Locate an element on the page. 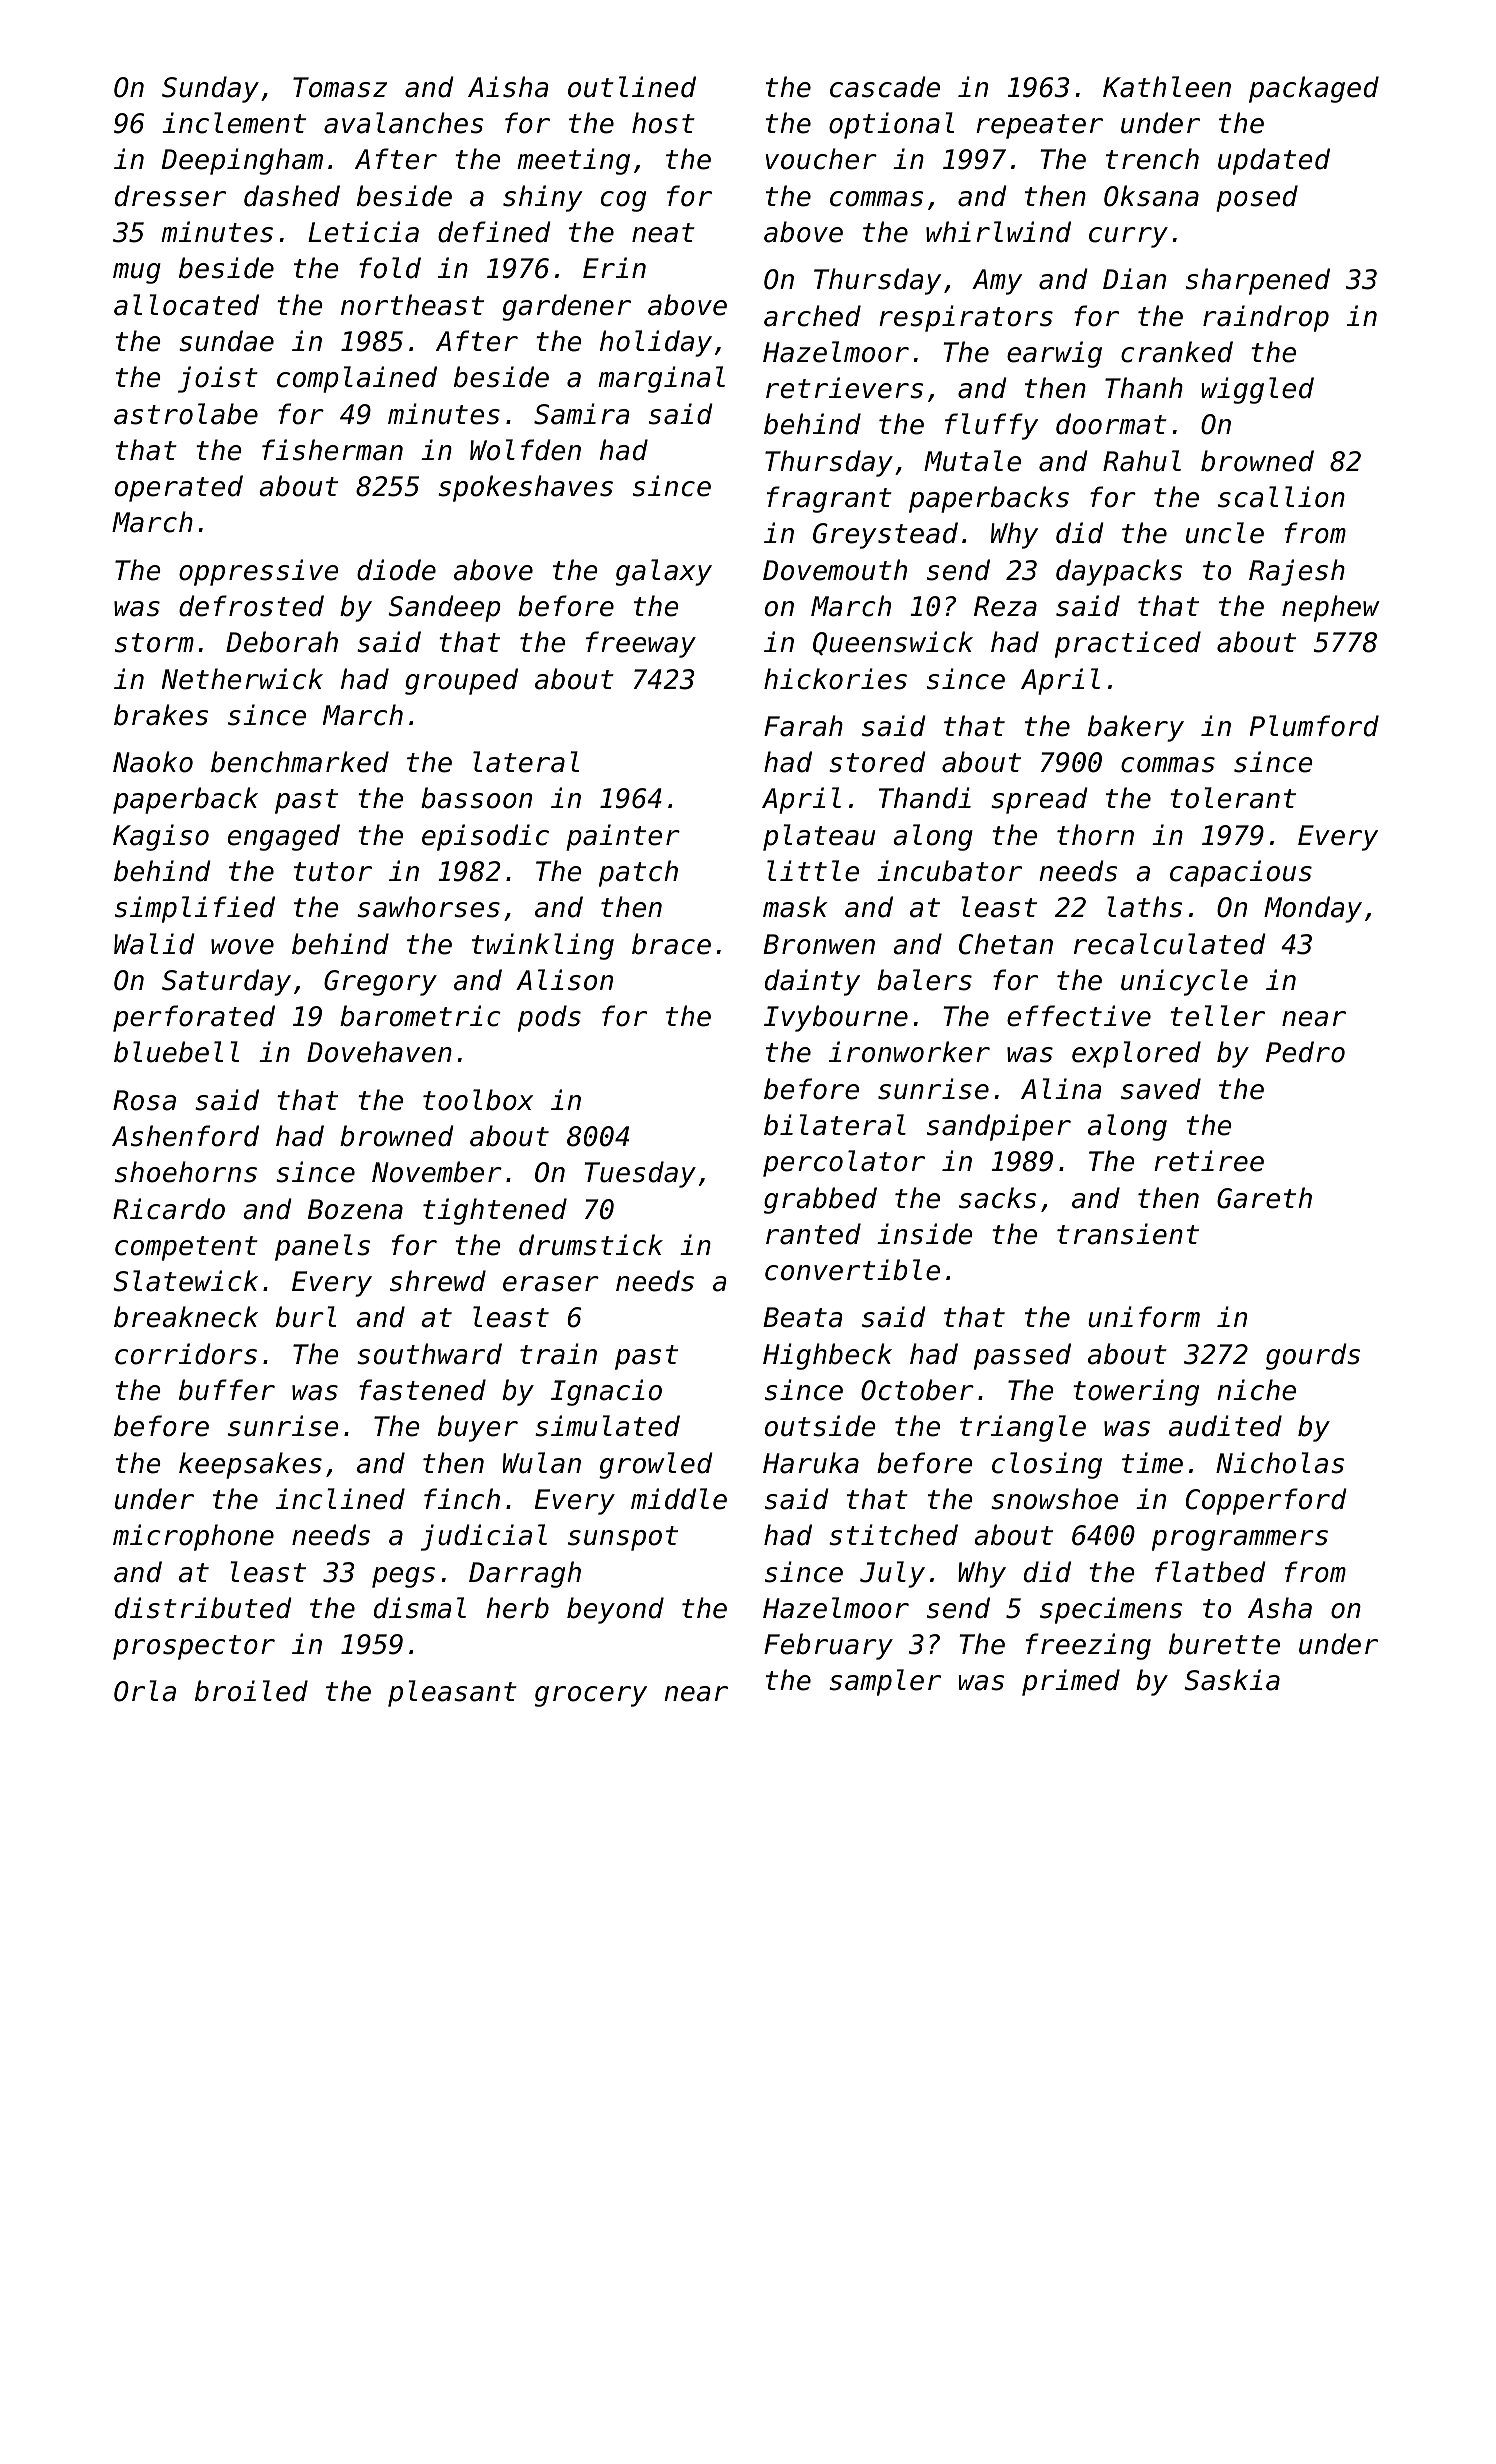 The image size is (1496, 2464). packaged is located at coordinates (1314, 89).
